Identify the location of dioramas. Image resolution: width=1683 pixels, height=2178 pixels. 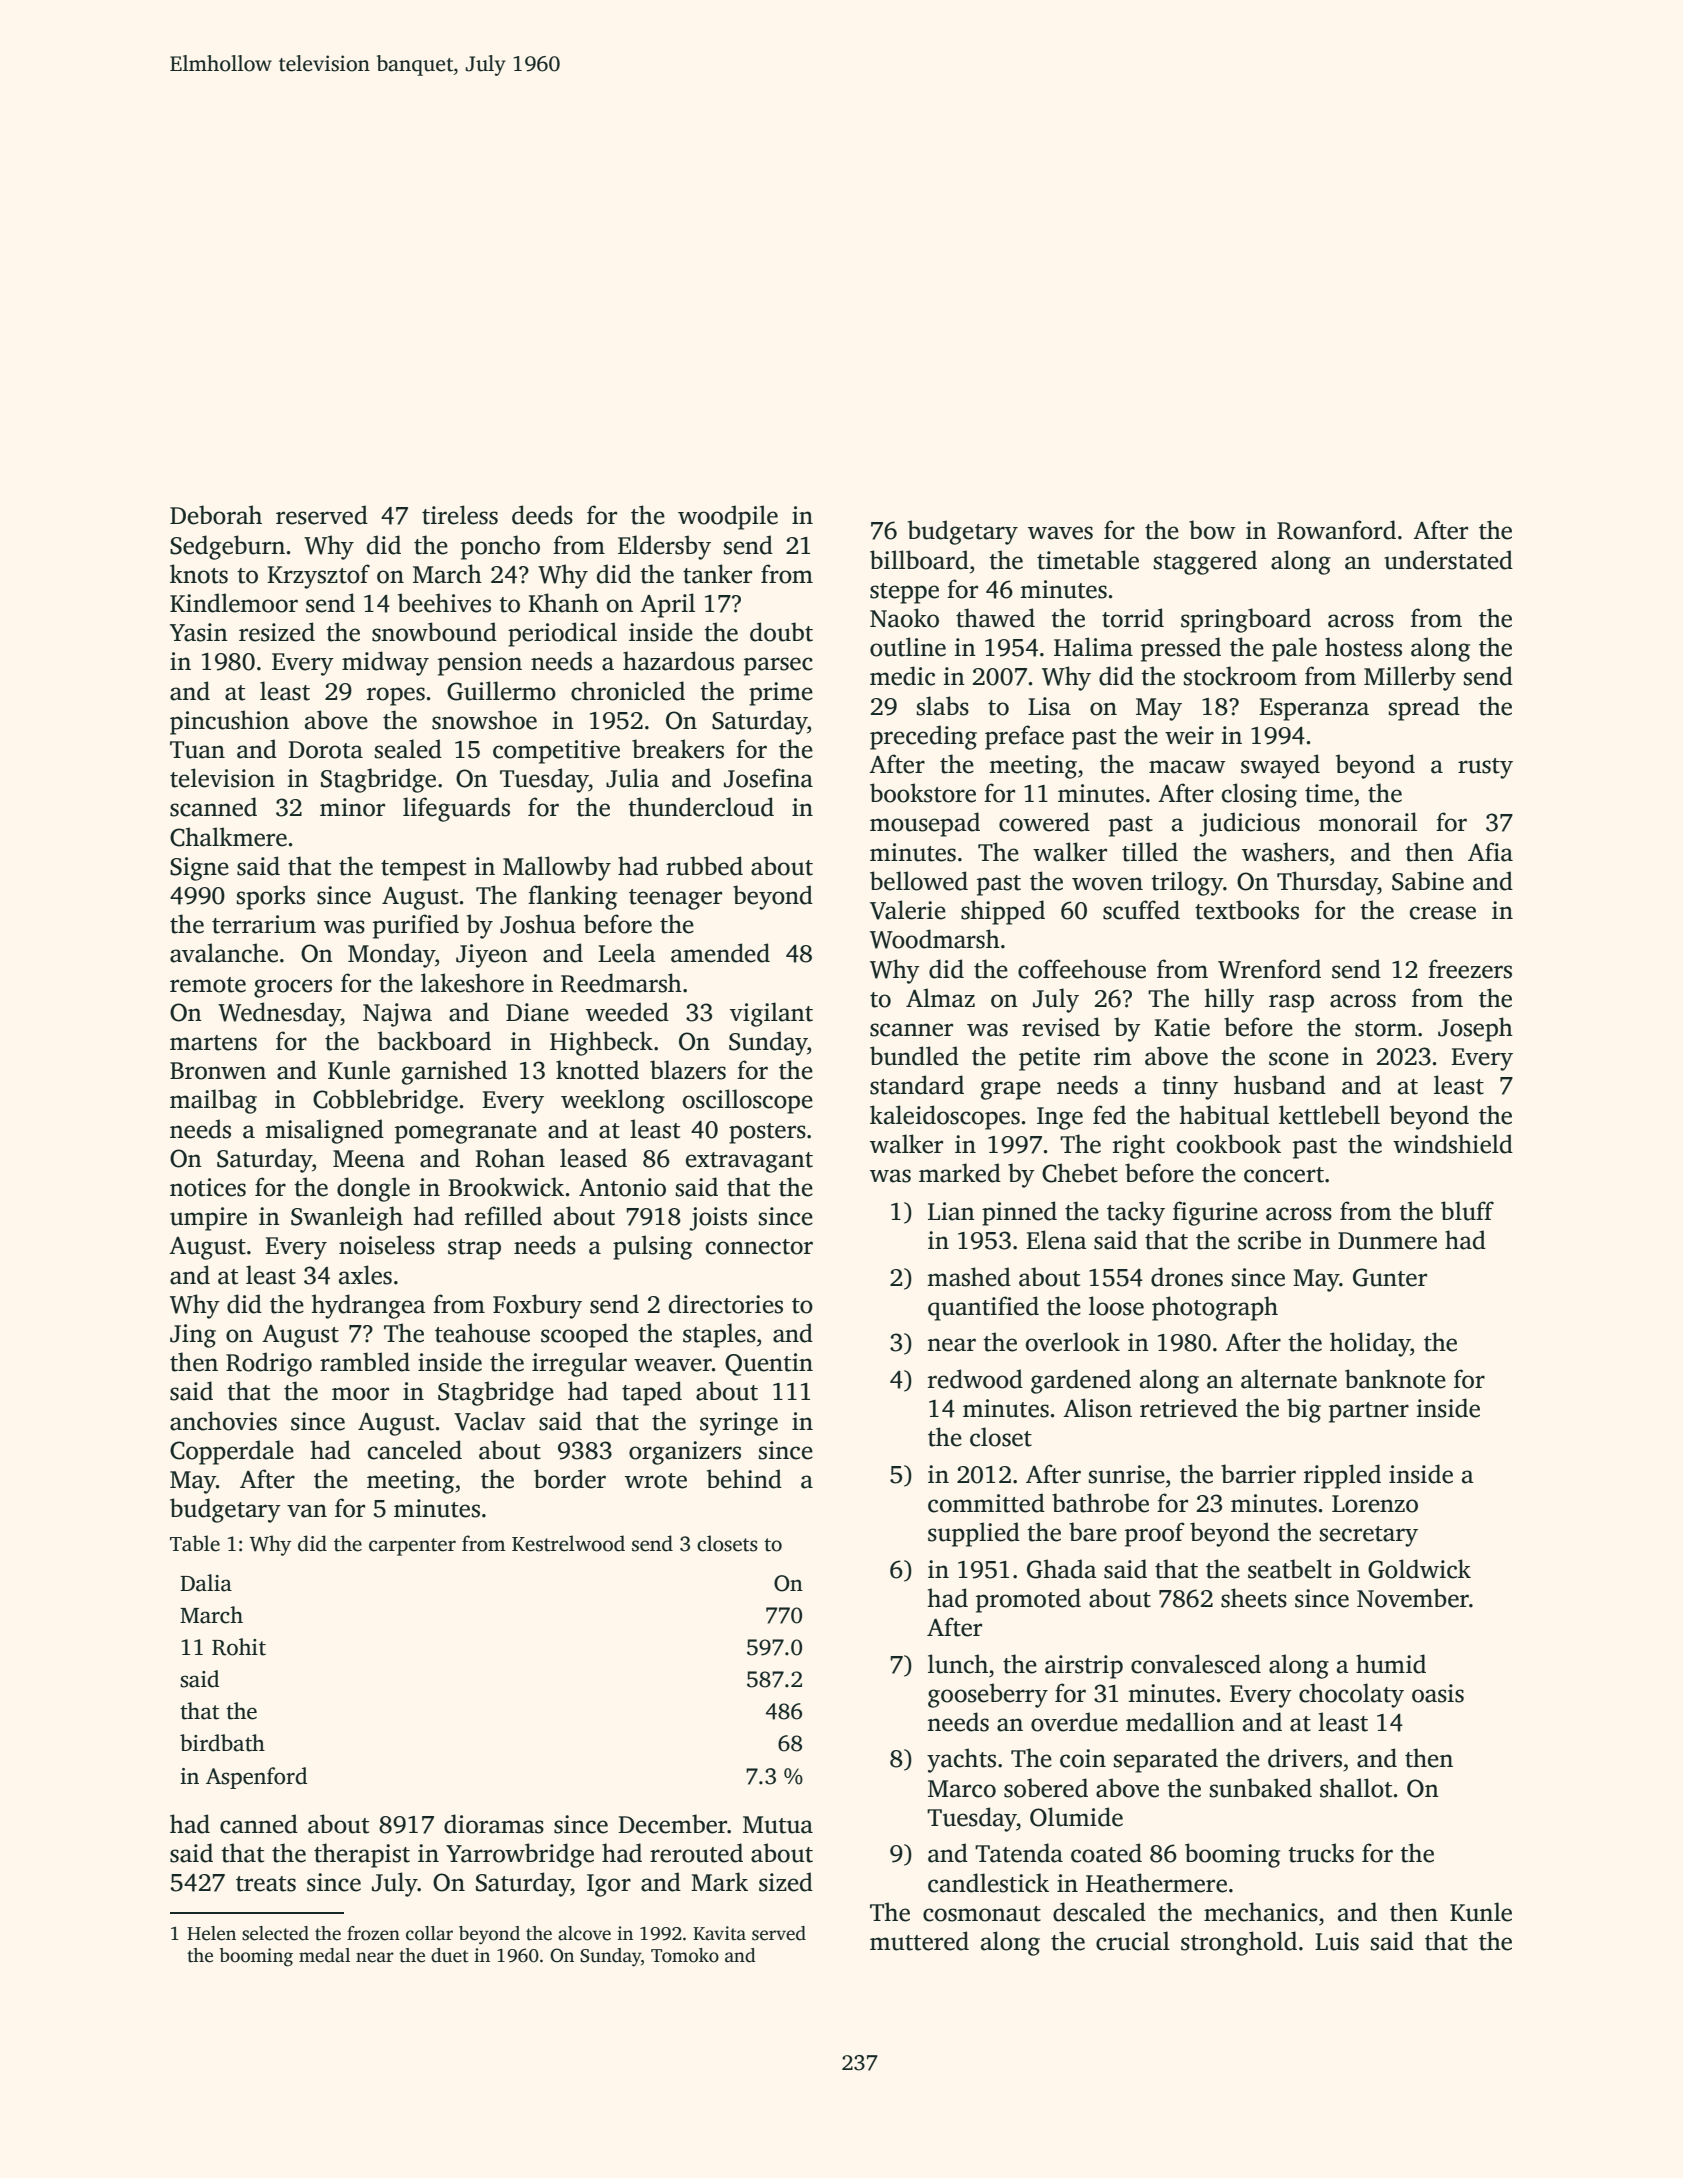
(494, 1824).
